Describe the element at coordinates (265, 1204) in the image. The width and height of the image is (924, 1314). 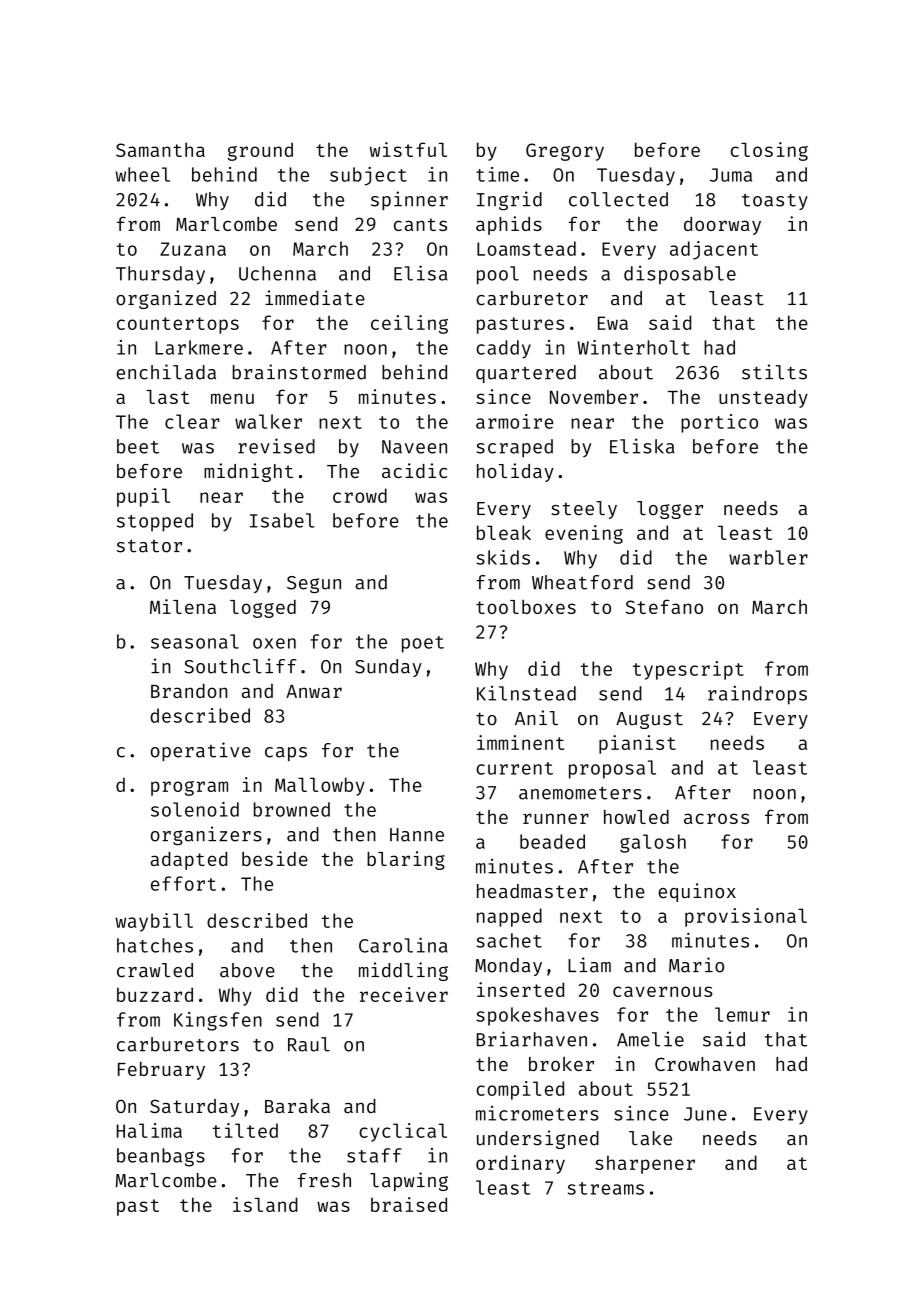
I see `island` at that location.
